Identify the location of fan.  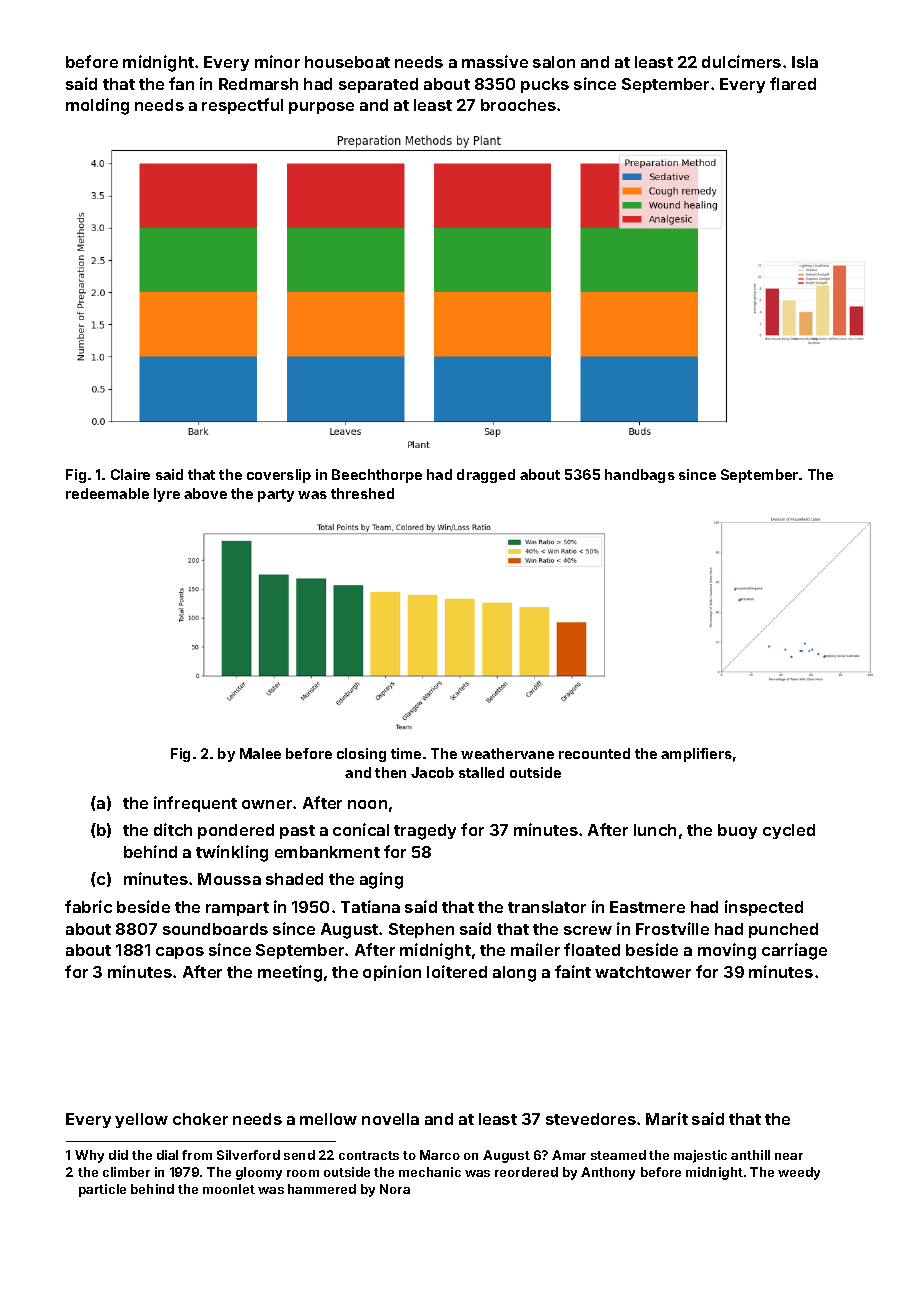
(181, 83).
